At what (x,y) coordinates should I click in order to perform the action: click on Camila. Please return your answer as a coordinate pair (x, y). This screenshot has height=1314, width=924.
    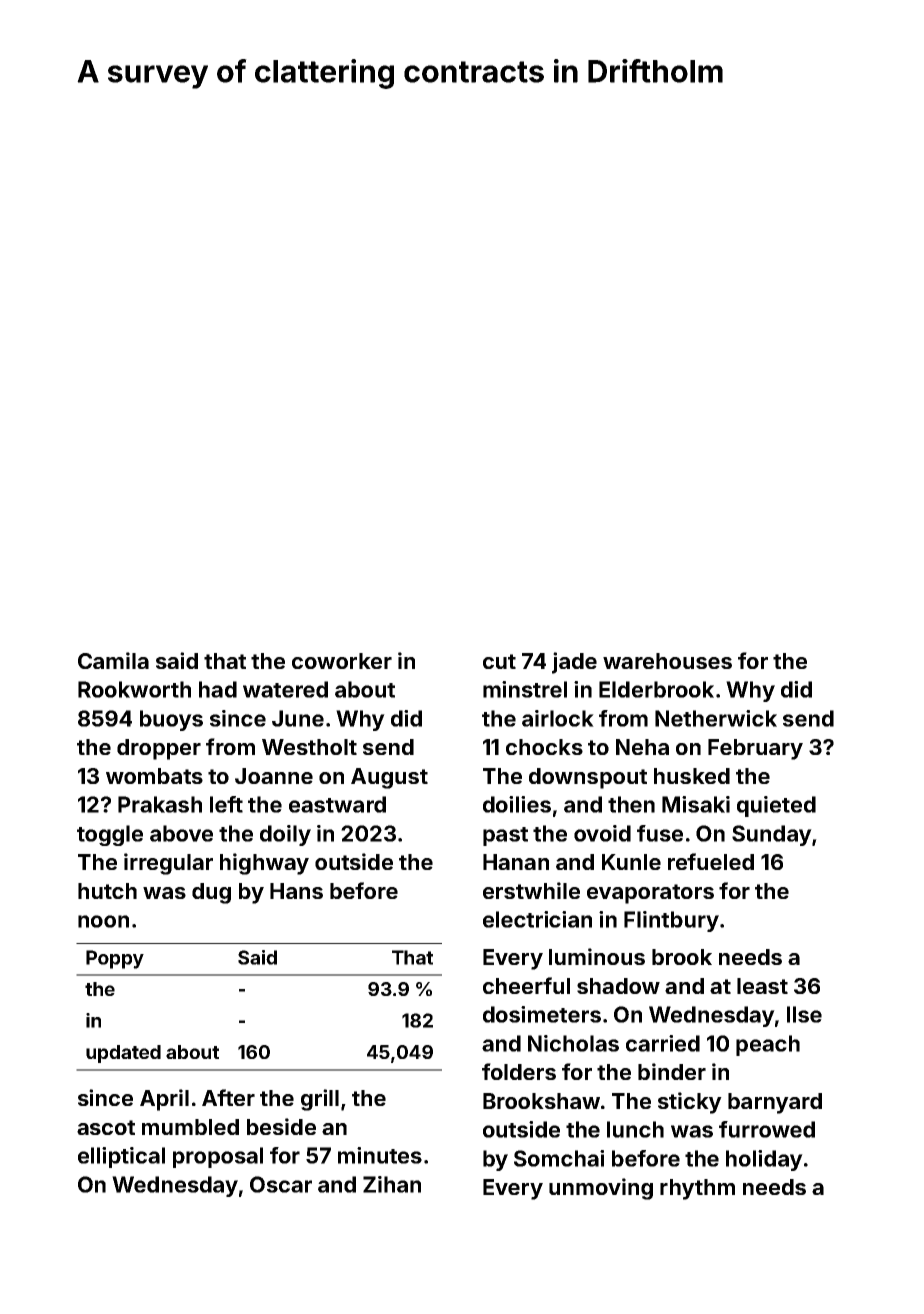
    Looking at the image, I should click on (113, 660).
